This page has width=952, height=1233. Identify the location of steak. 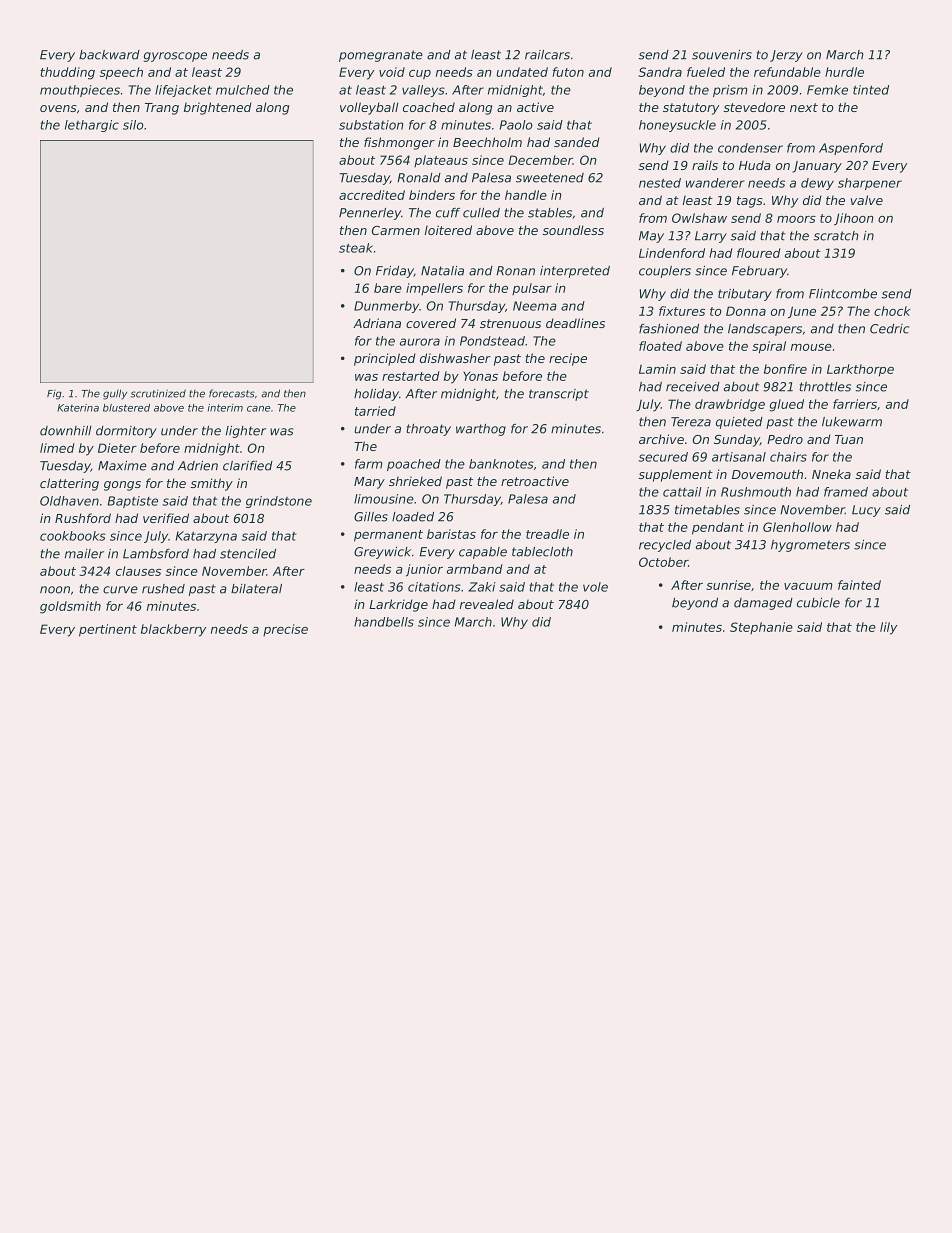
(356, 248).
